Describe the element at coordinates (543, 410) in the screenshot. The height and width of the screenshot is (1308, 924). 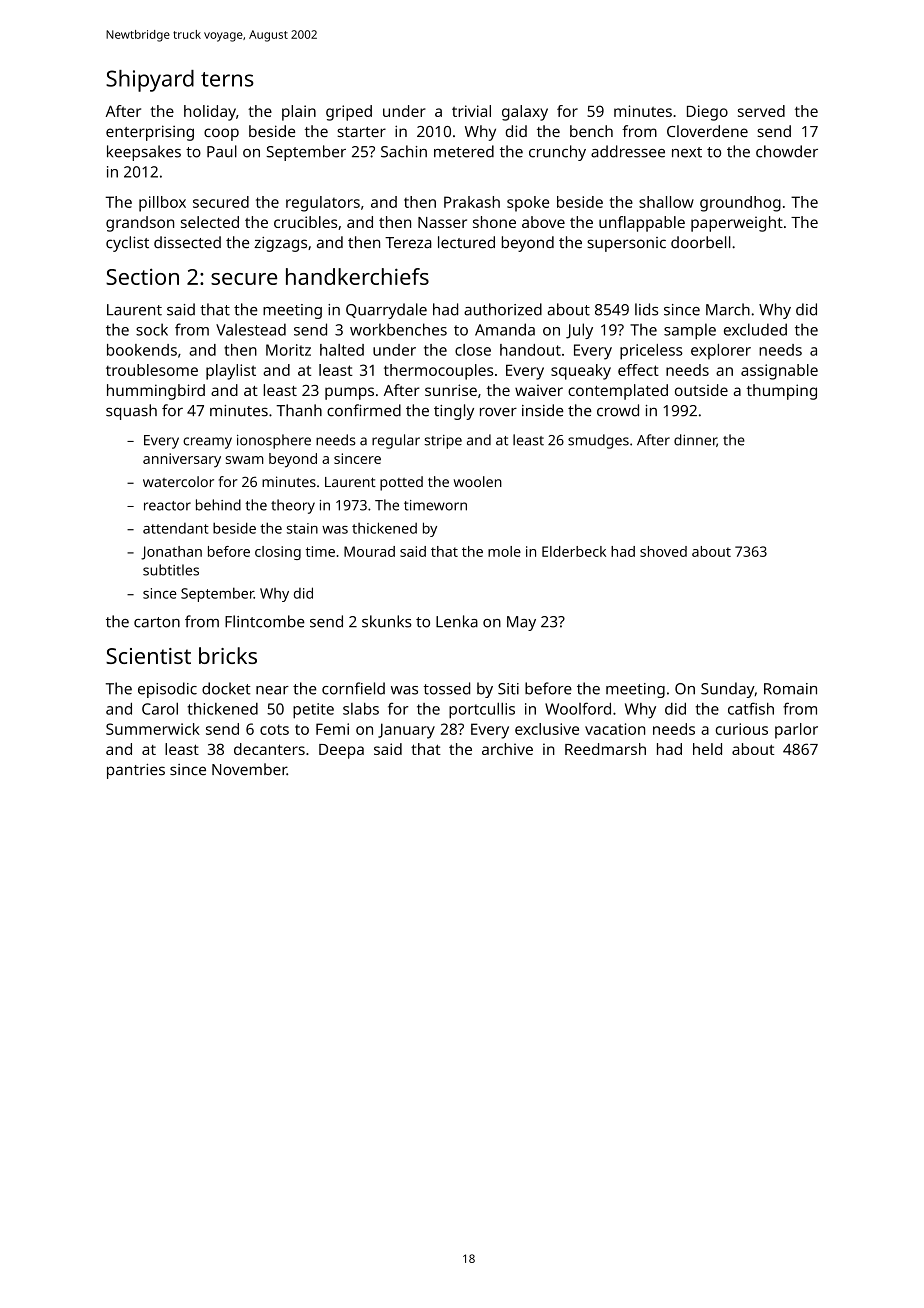
I see `inside` at that location.
